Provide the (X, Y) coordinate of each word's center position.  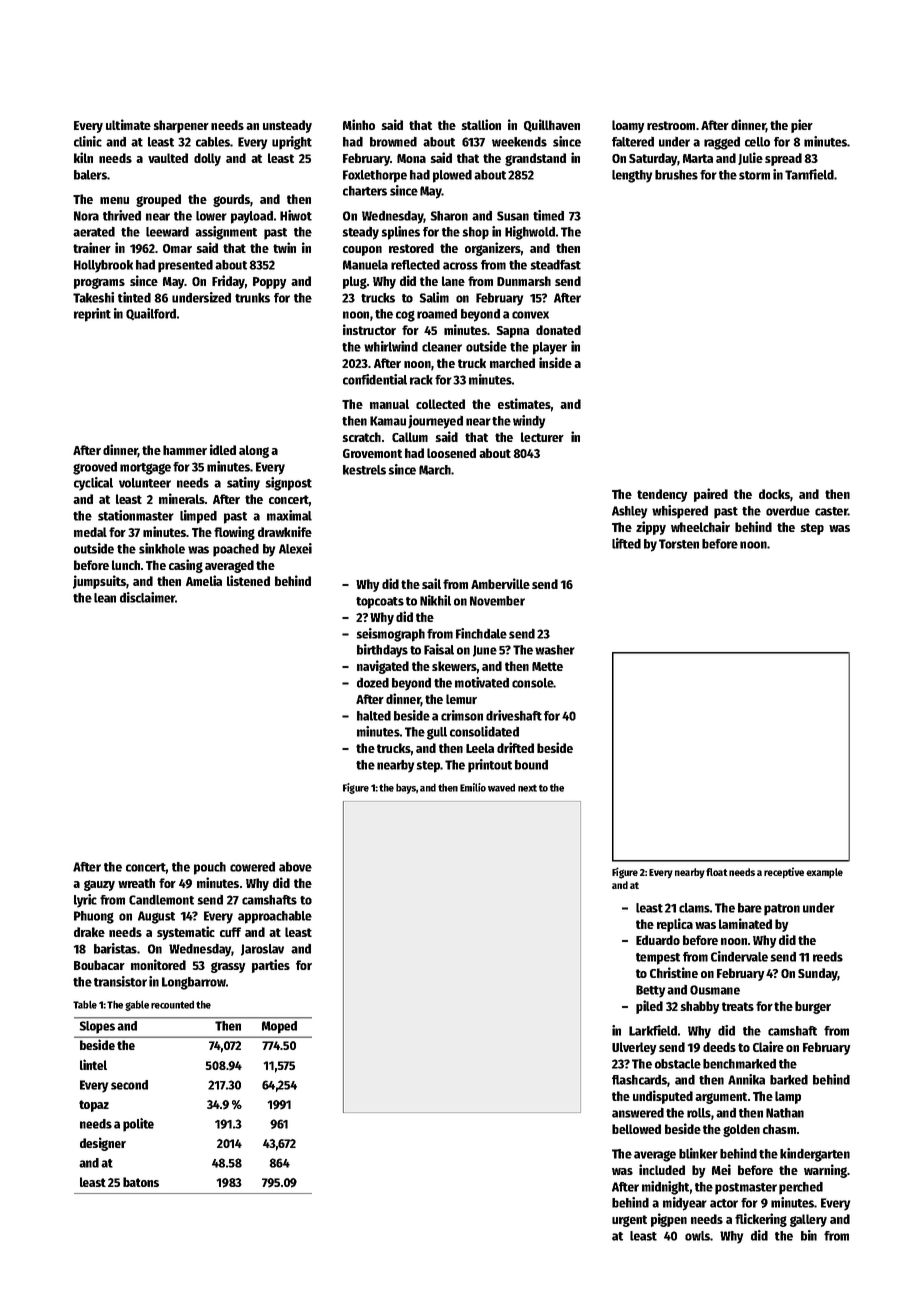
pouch (210, 868)
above (295, 867)
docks (774, 494)
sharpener (181, 126)
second (129, 1085)
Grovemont (372, 453)
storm (754, 175)
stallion (481, 124)
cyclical (93, 484)
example (824, 873)
